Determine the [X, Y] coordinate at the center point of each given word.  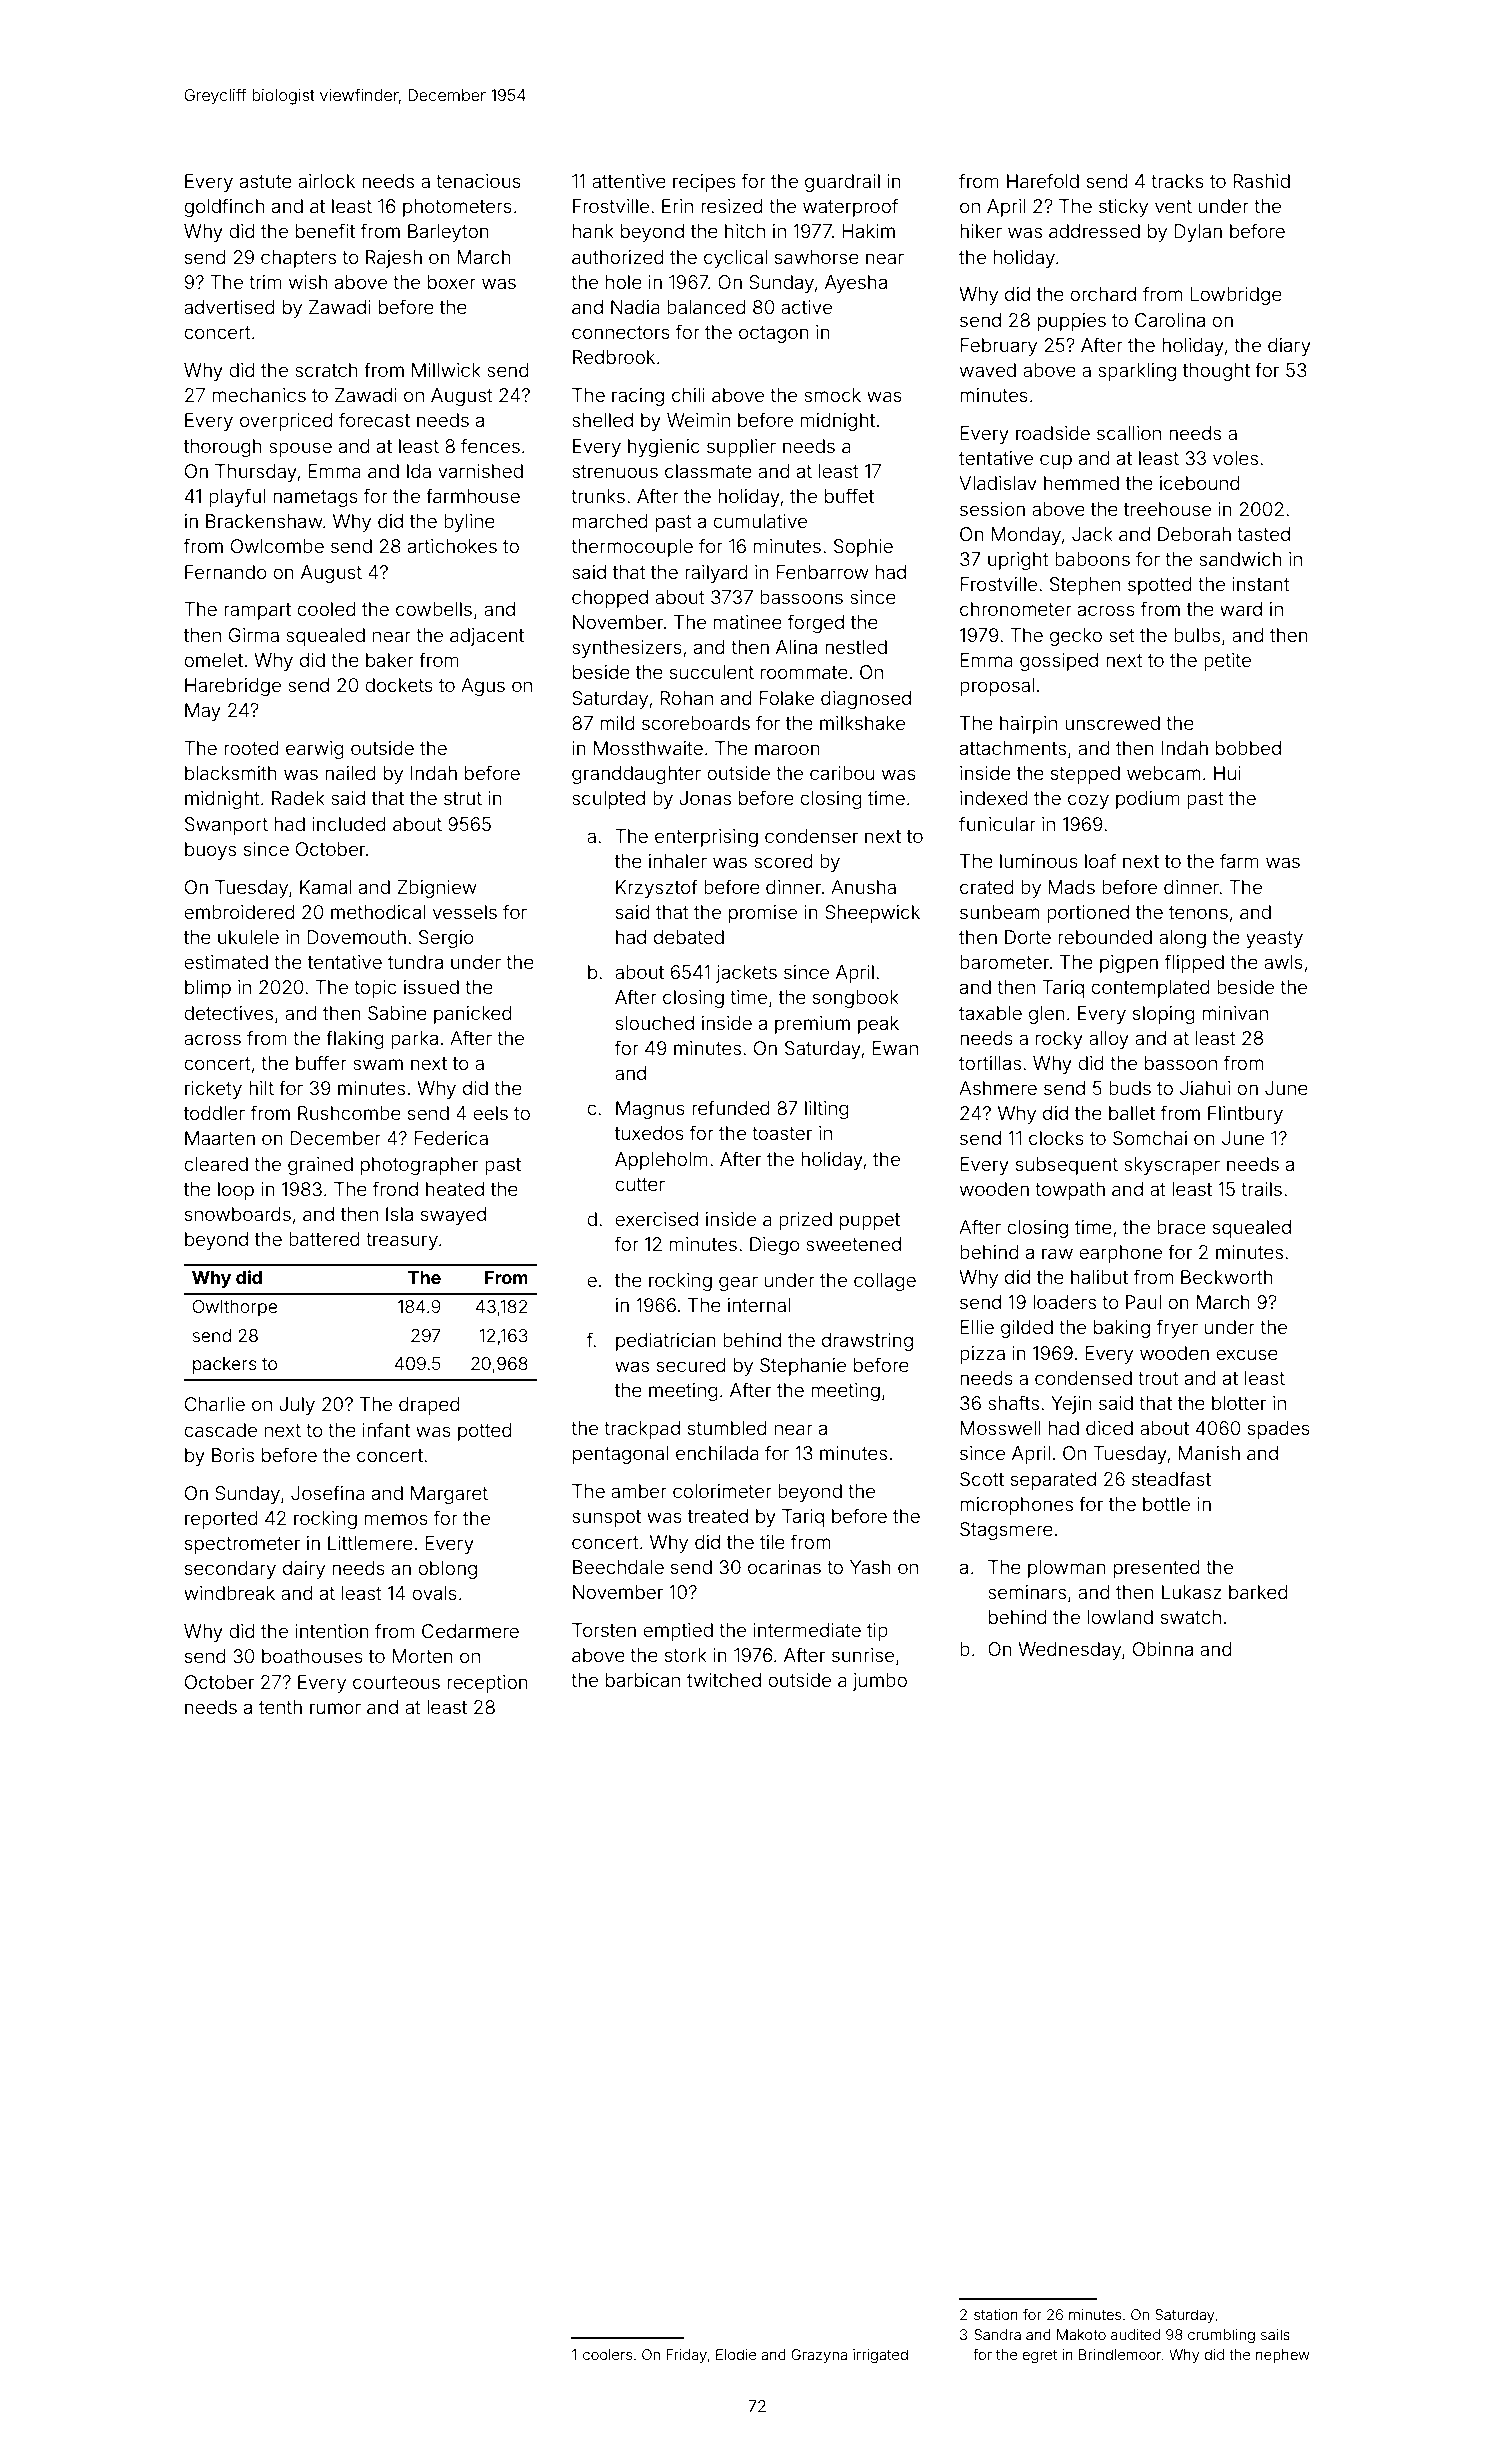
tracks [1177, 181]
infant [386, 1429]
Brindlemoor [1120, 2354]
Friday [686, 2356]
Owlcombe [277, 546]
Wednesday [1069, 1651]
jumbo [879, 1682]
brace [1181, 1227]
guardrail [842, 183]
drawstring [867, 1342]
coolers [607, 2354]
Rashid [1261, 181]
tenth [280, 1707]
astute [266, 181]
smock [832, 395]
